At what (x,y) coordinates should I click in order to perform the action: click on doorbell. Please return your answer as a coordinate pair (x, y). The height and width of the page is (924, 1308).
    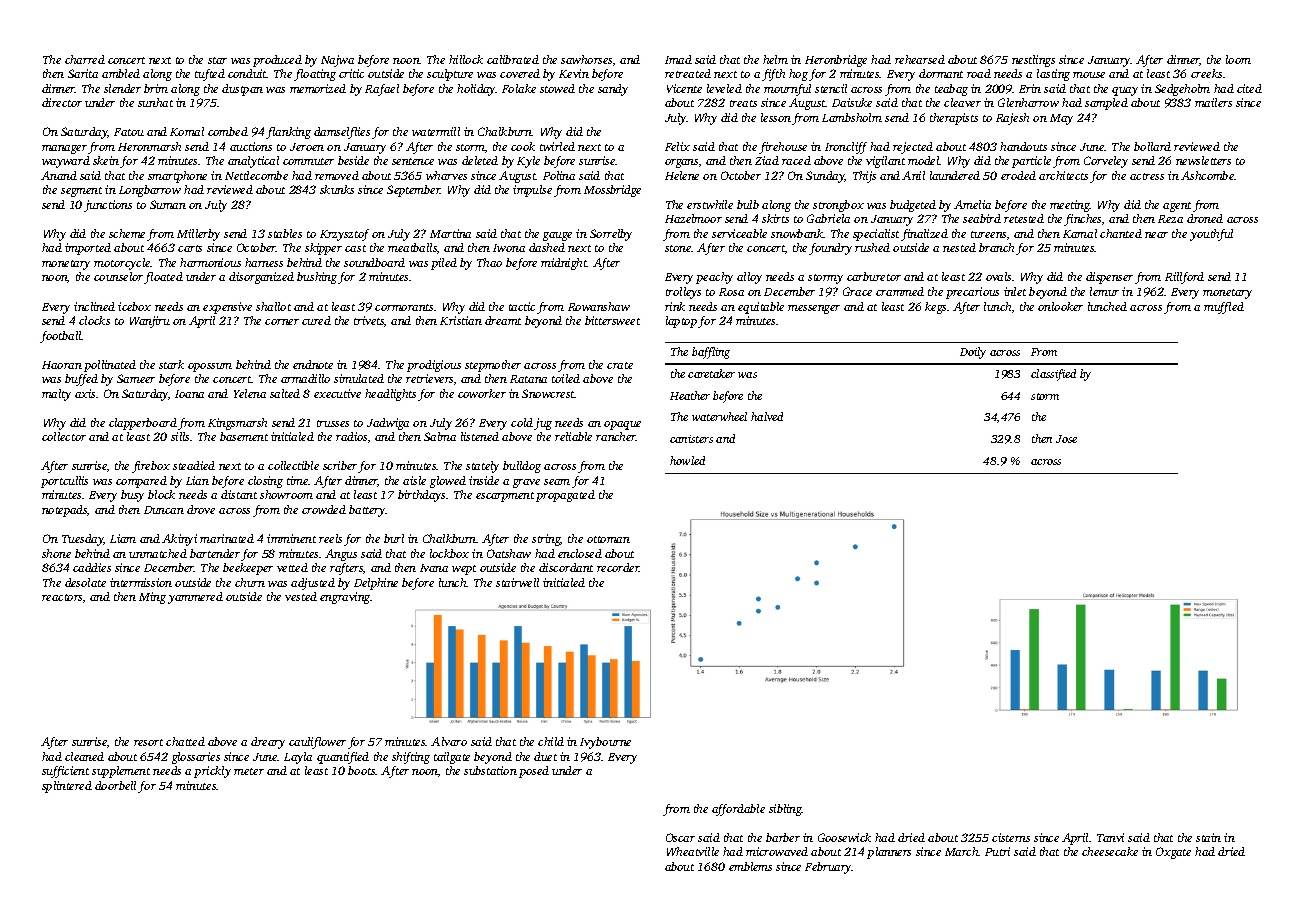
    Looking at the image, I should click on (115, 785).
